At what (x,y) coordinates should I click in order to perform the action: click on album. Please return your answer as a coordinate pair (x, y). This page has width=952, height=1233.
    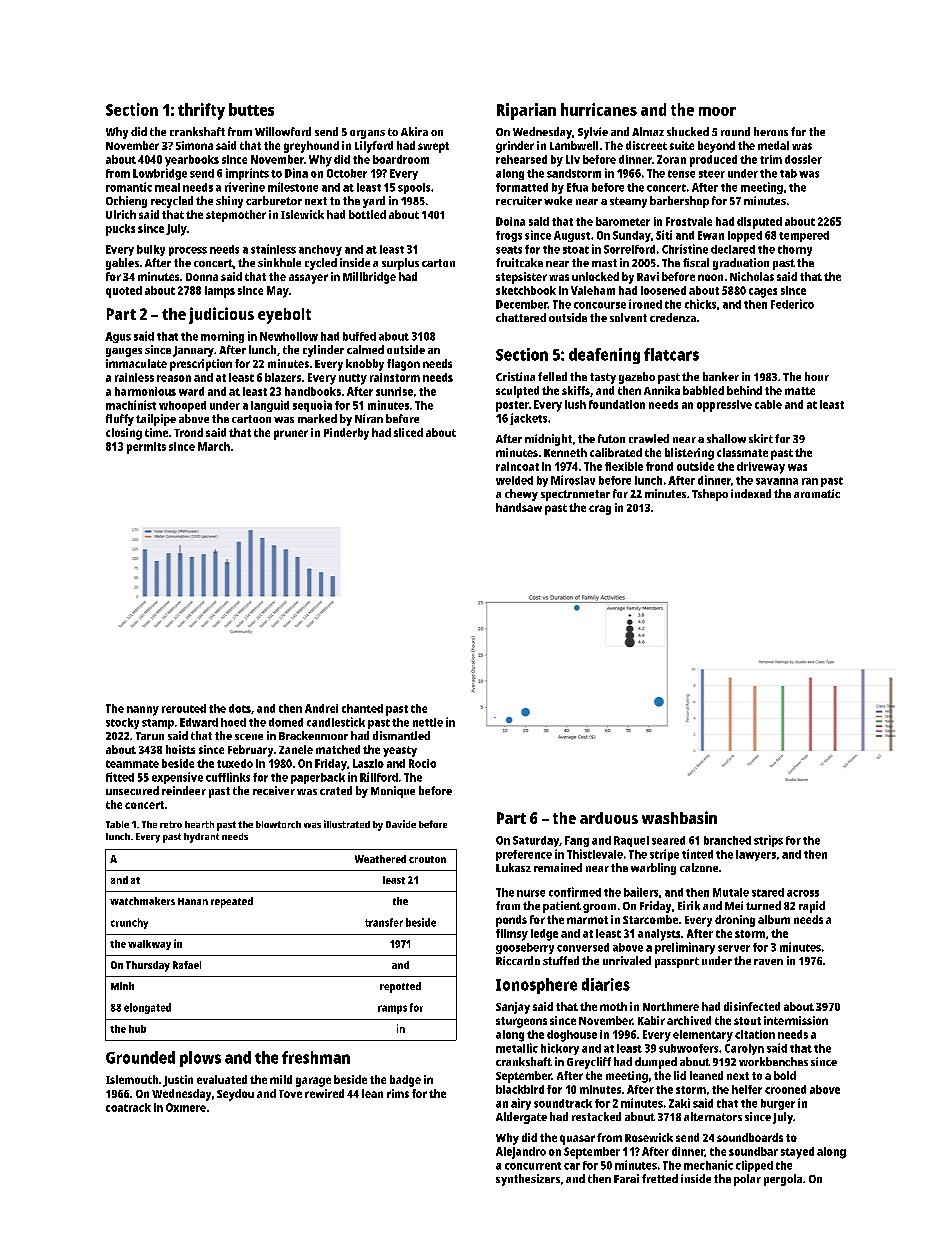
    Looking at the image, I should click on (774, 919).
